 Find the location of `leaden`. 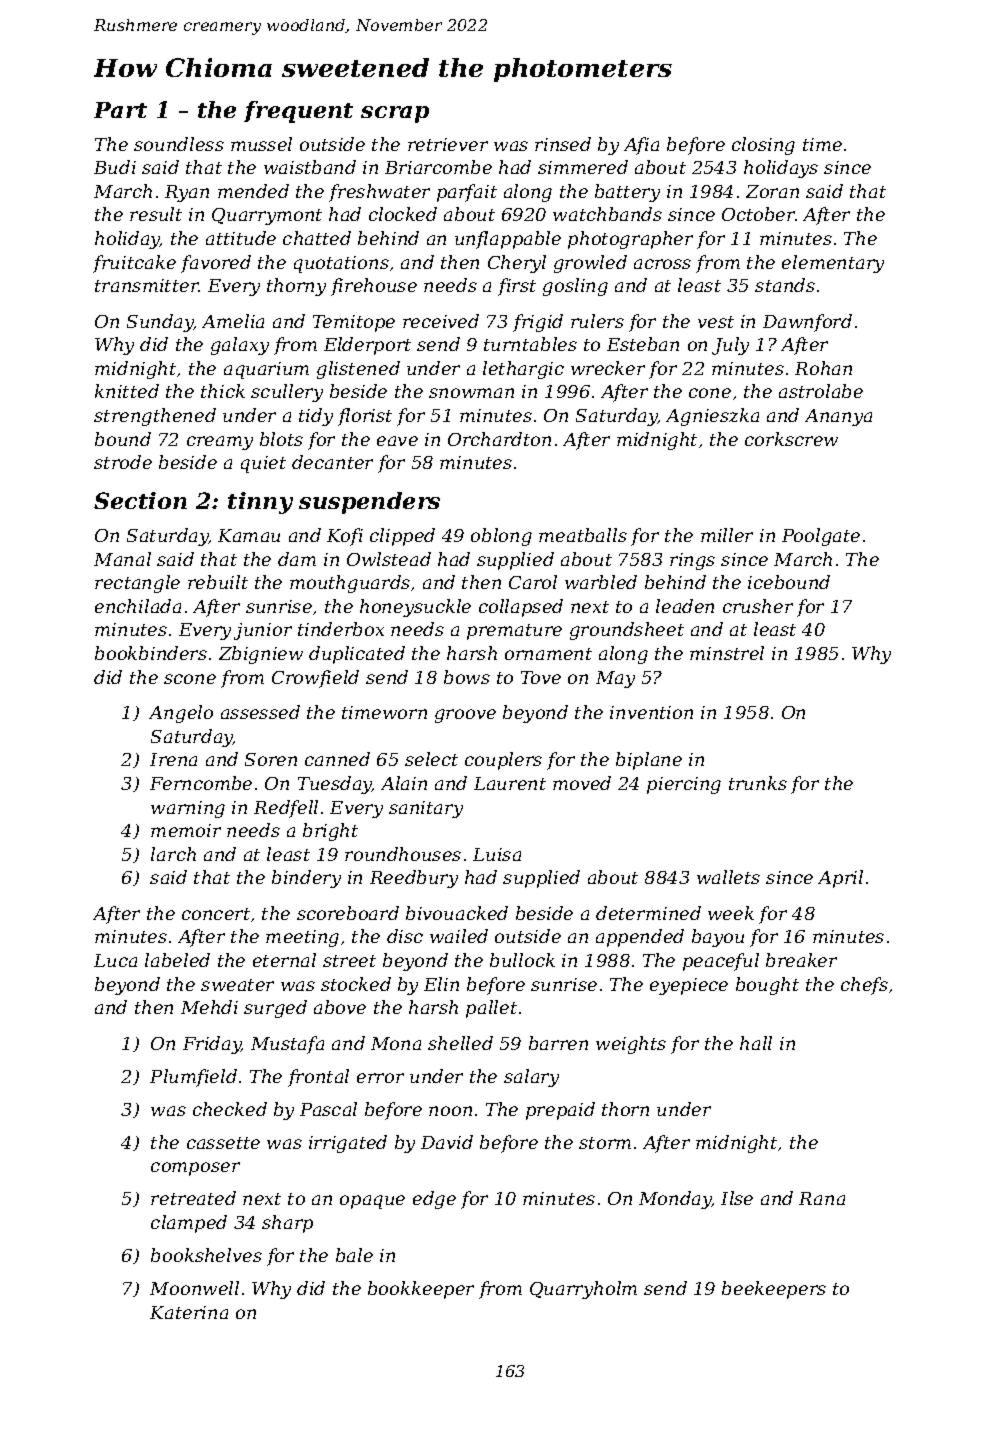

leaden is located at coordinates (685, 606).
